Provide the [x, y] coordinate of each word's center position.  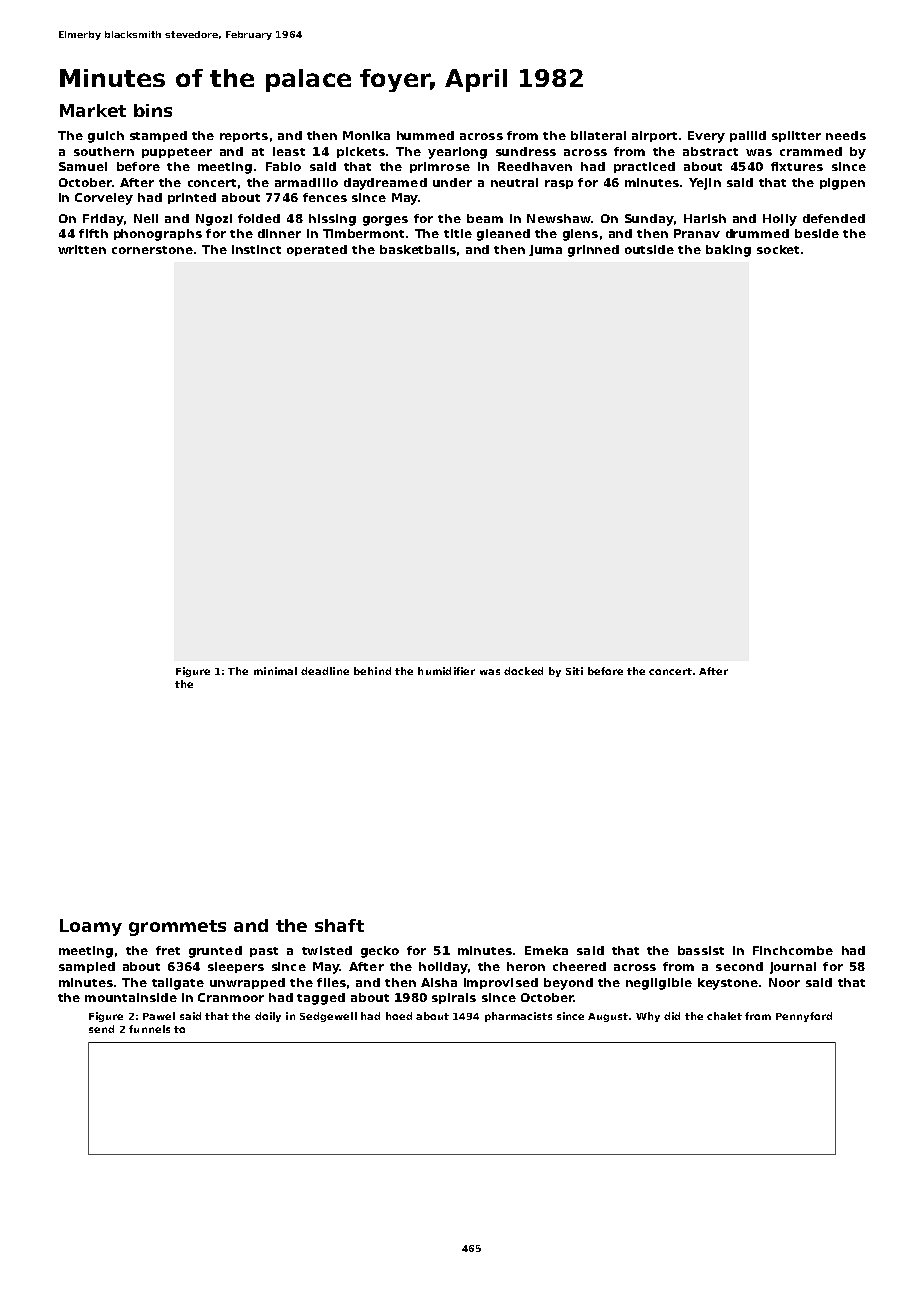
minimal [275, 671]
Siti [574, 671]
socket [778, 249]
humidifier [446, 671]
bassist [701, 950]
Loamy [91, 927]
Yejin [705, 184]
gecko [380, 952]
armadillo [306, 182]
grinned [593, 251]
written [82, 249]
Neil [146, 218]
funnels [149, 1029]
